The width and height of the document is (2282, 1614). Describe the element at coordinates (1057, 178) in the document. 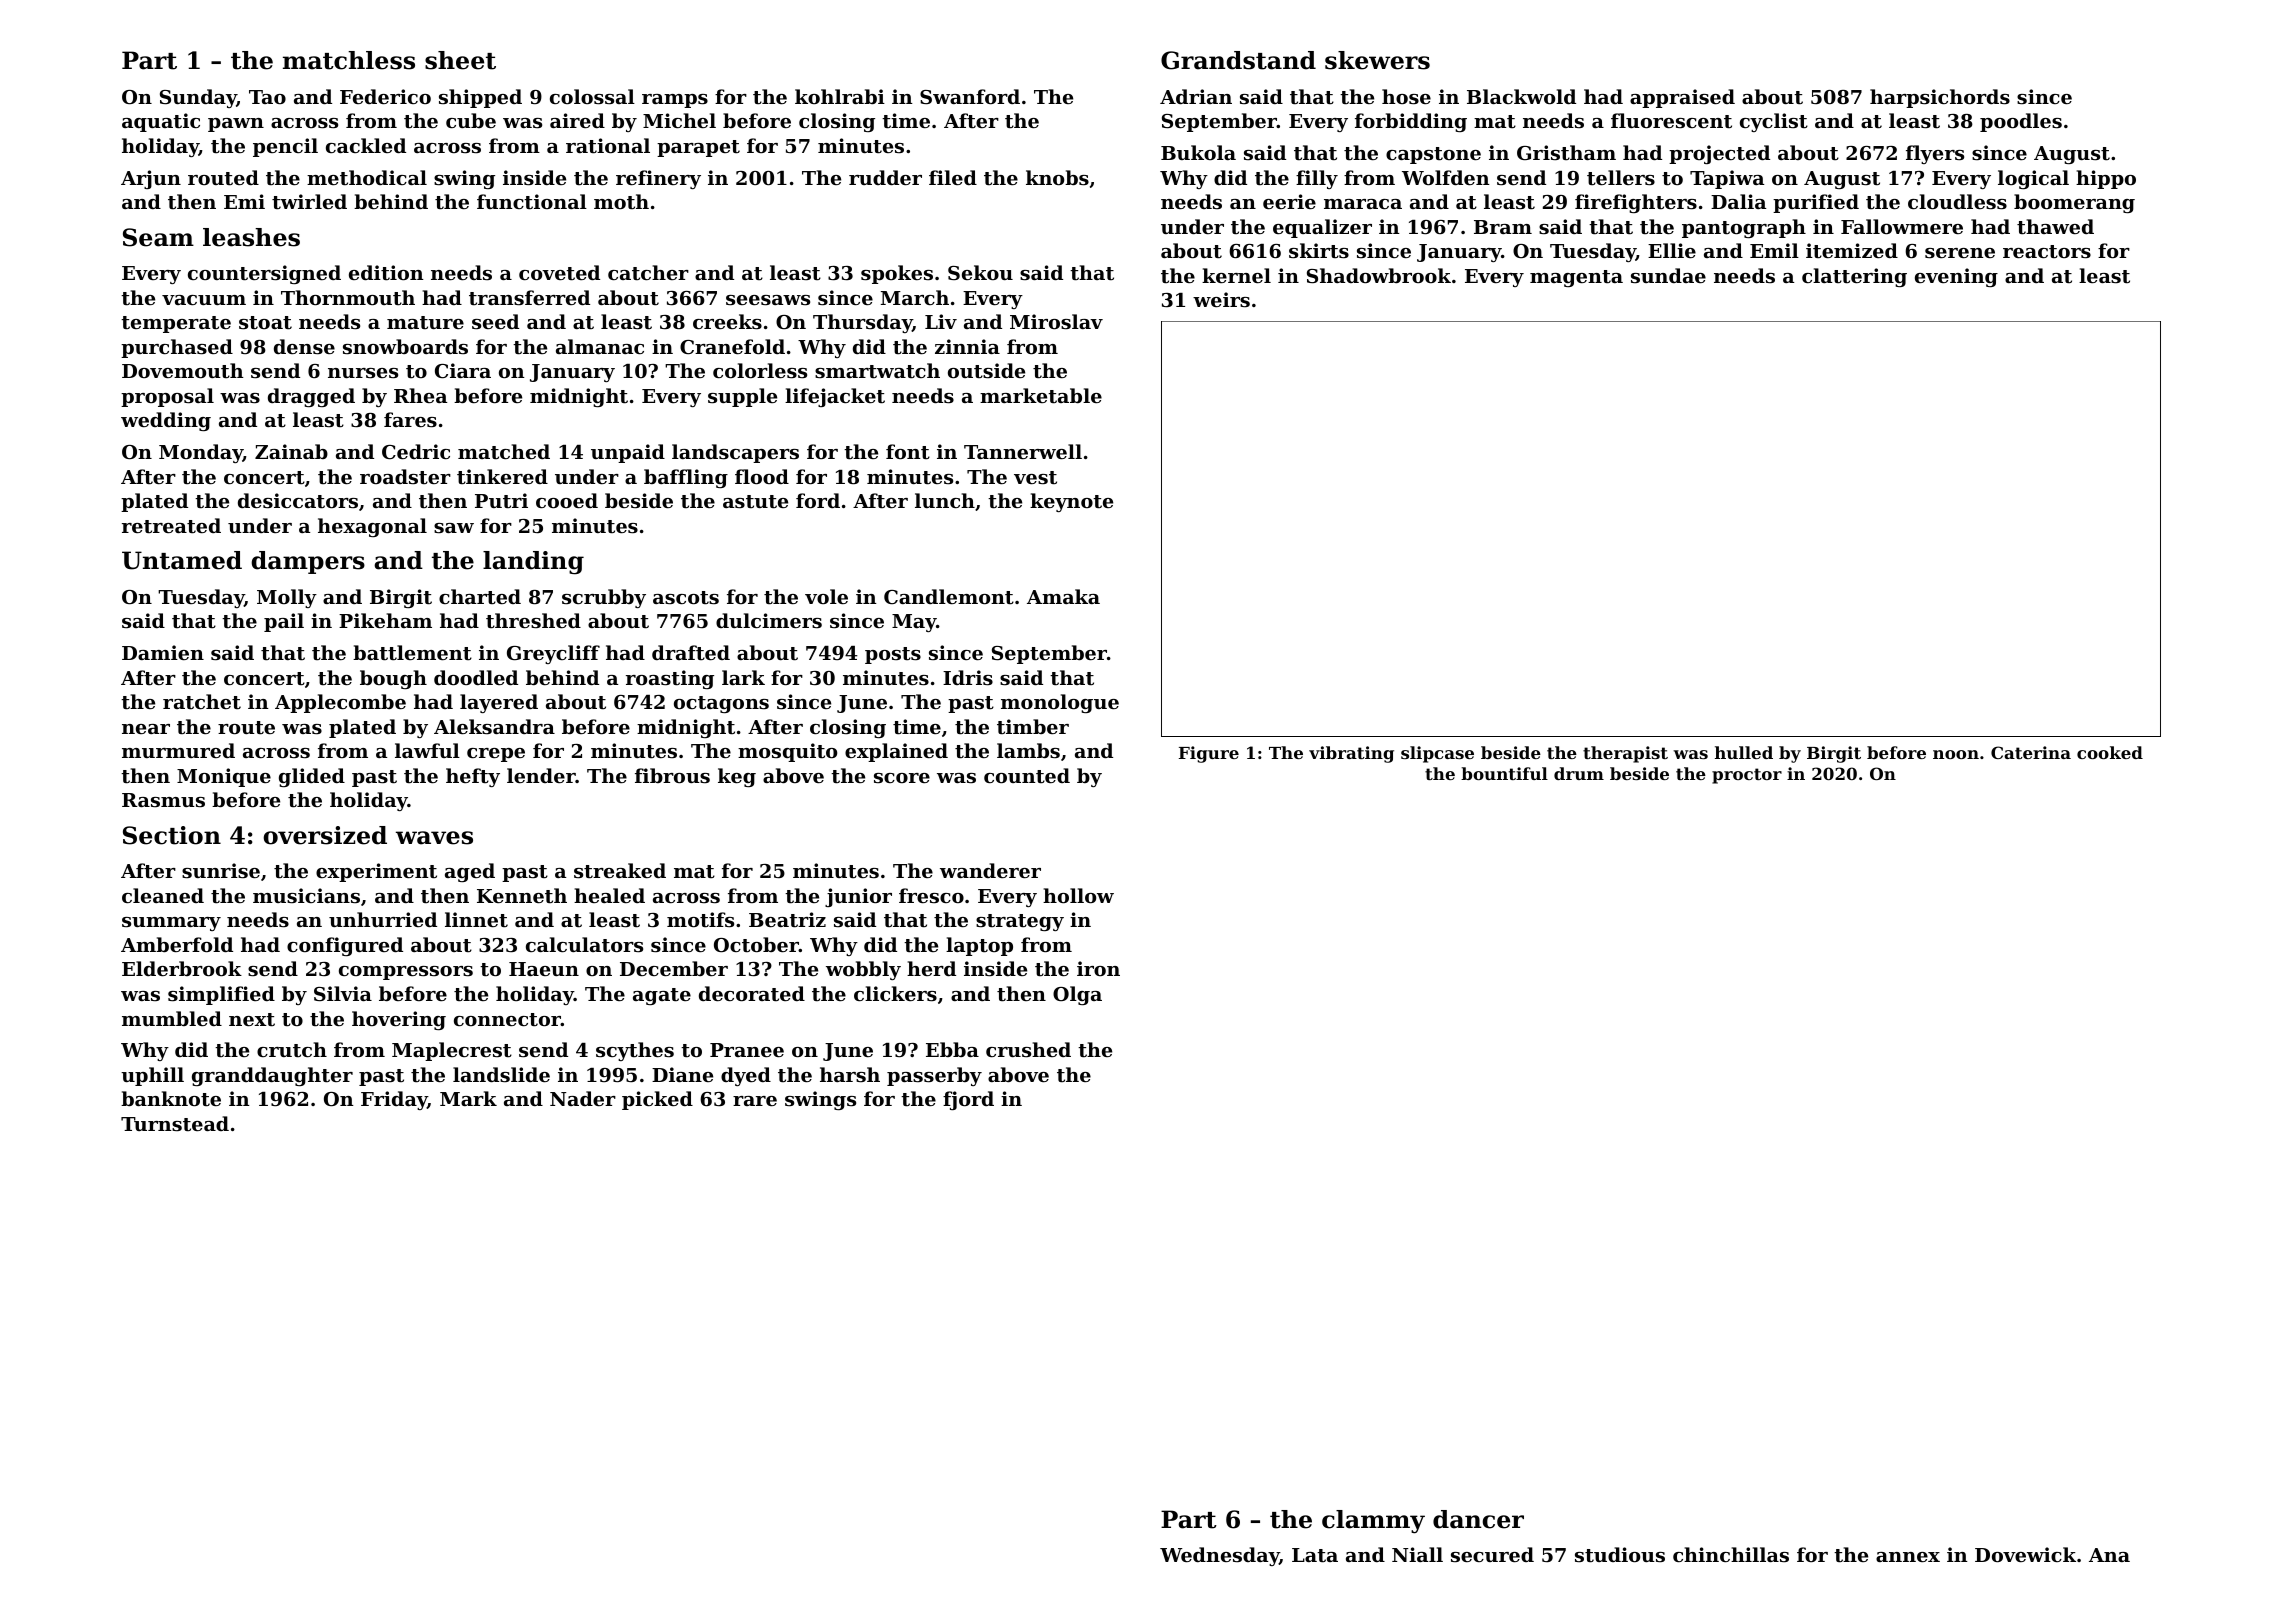

I see `knobs` at that location.
